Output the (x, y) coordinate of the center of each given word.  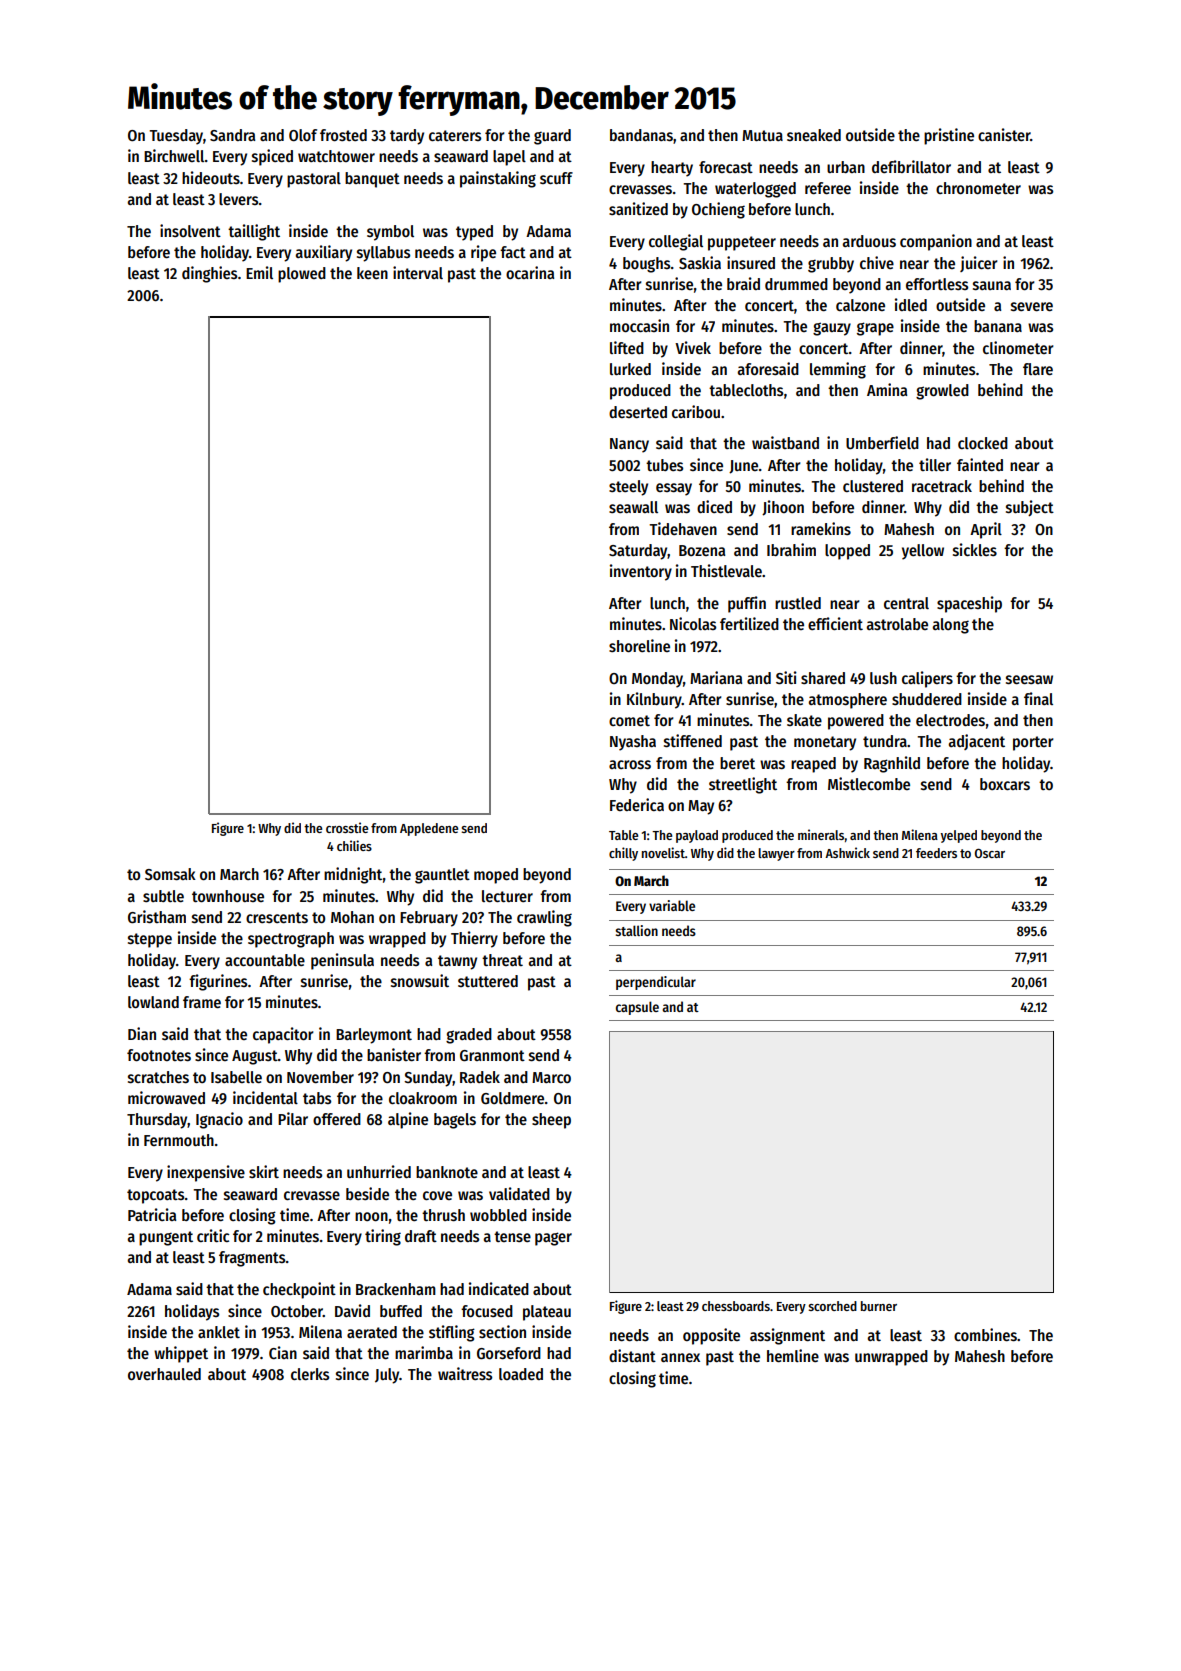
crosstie (347, 827)
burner (879, 1306)
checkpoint (299, 1290)
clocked (983, 443)
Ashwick (847, 852)
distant (632, 1355)
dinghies (209, 274)
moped (496, 876)
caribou (696, 412)
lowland (153, 1002)
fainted (980, 464)
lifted (627, 347)
